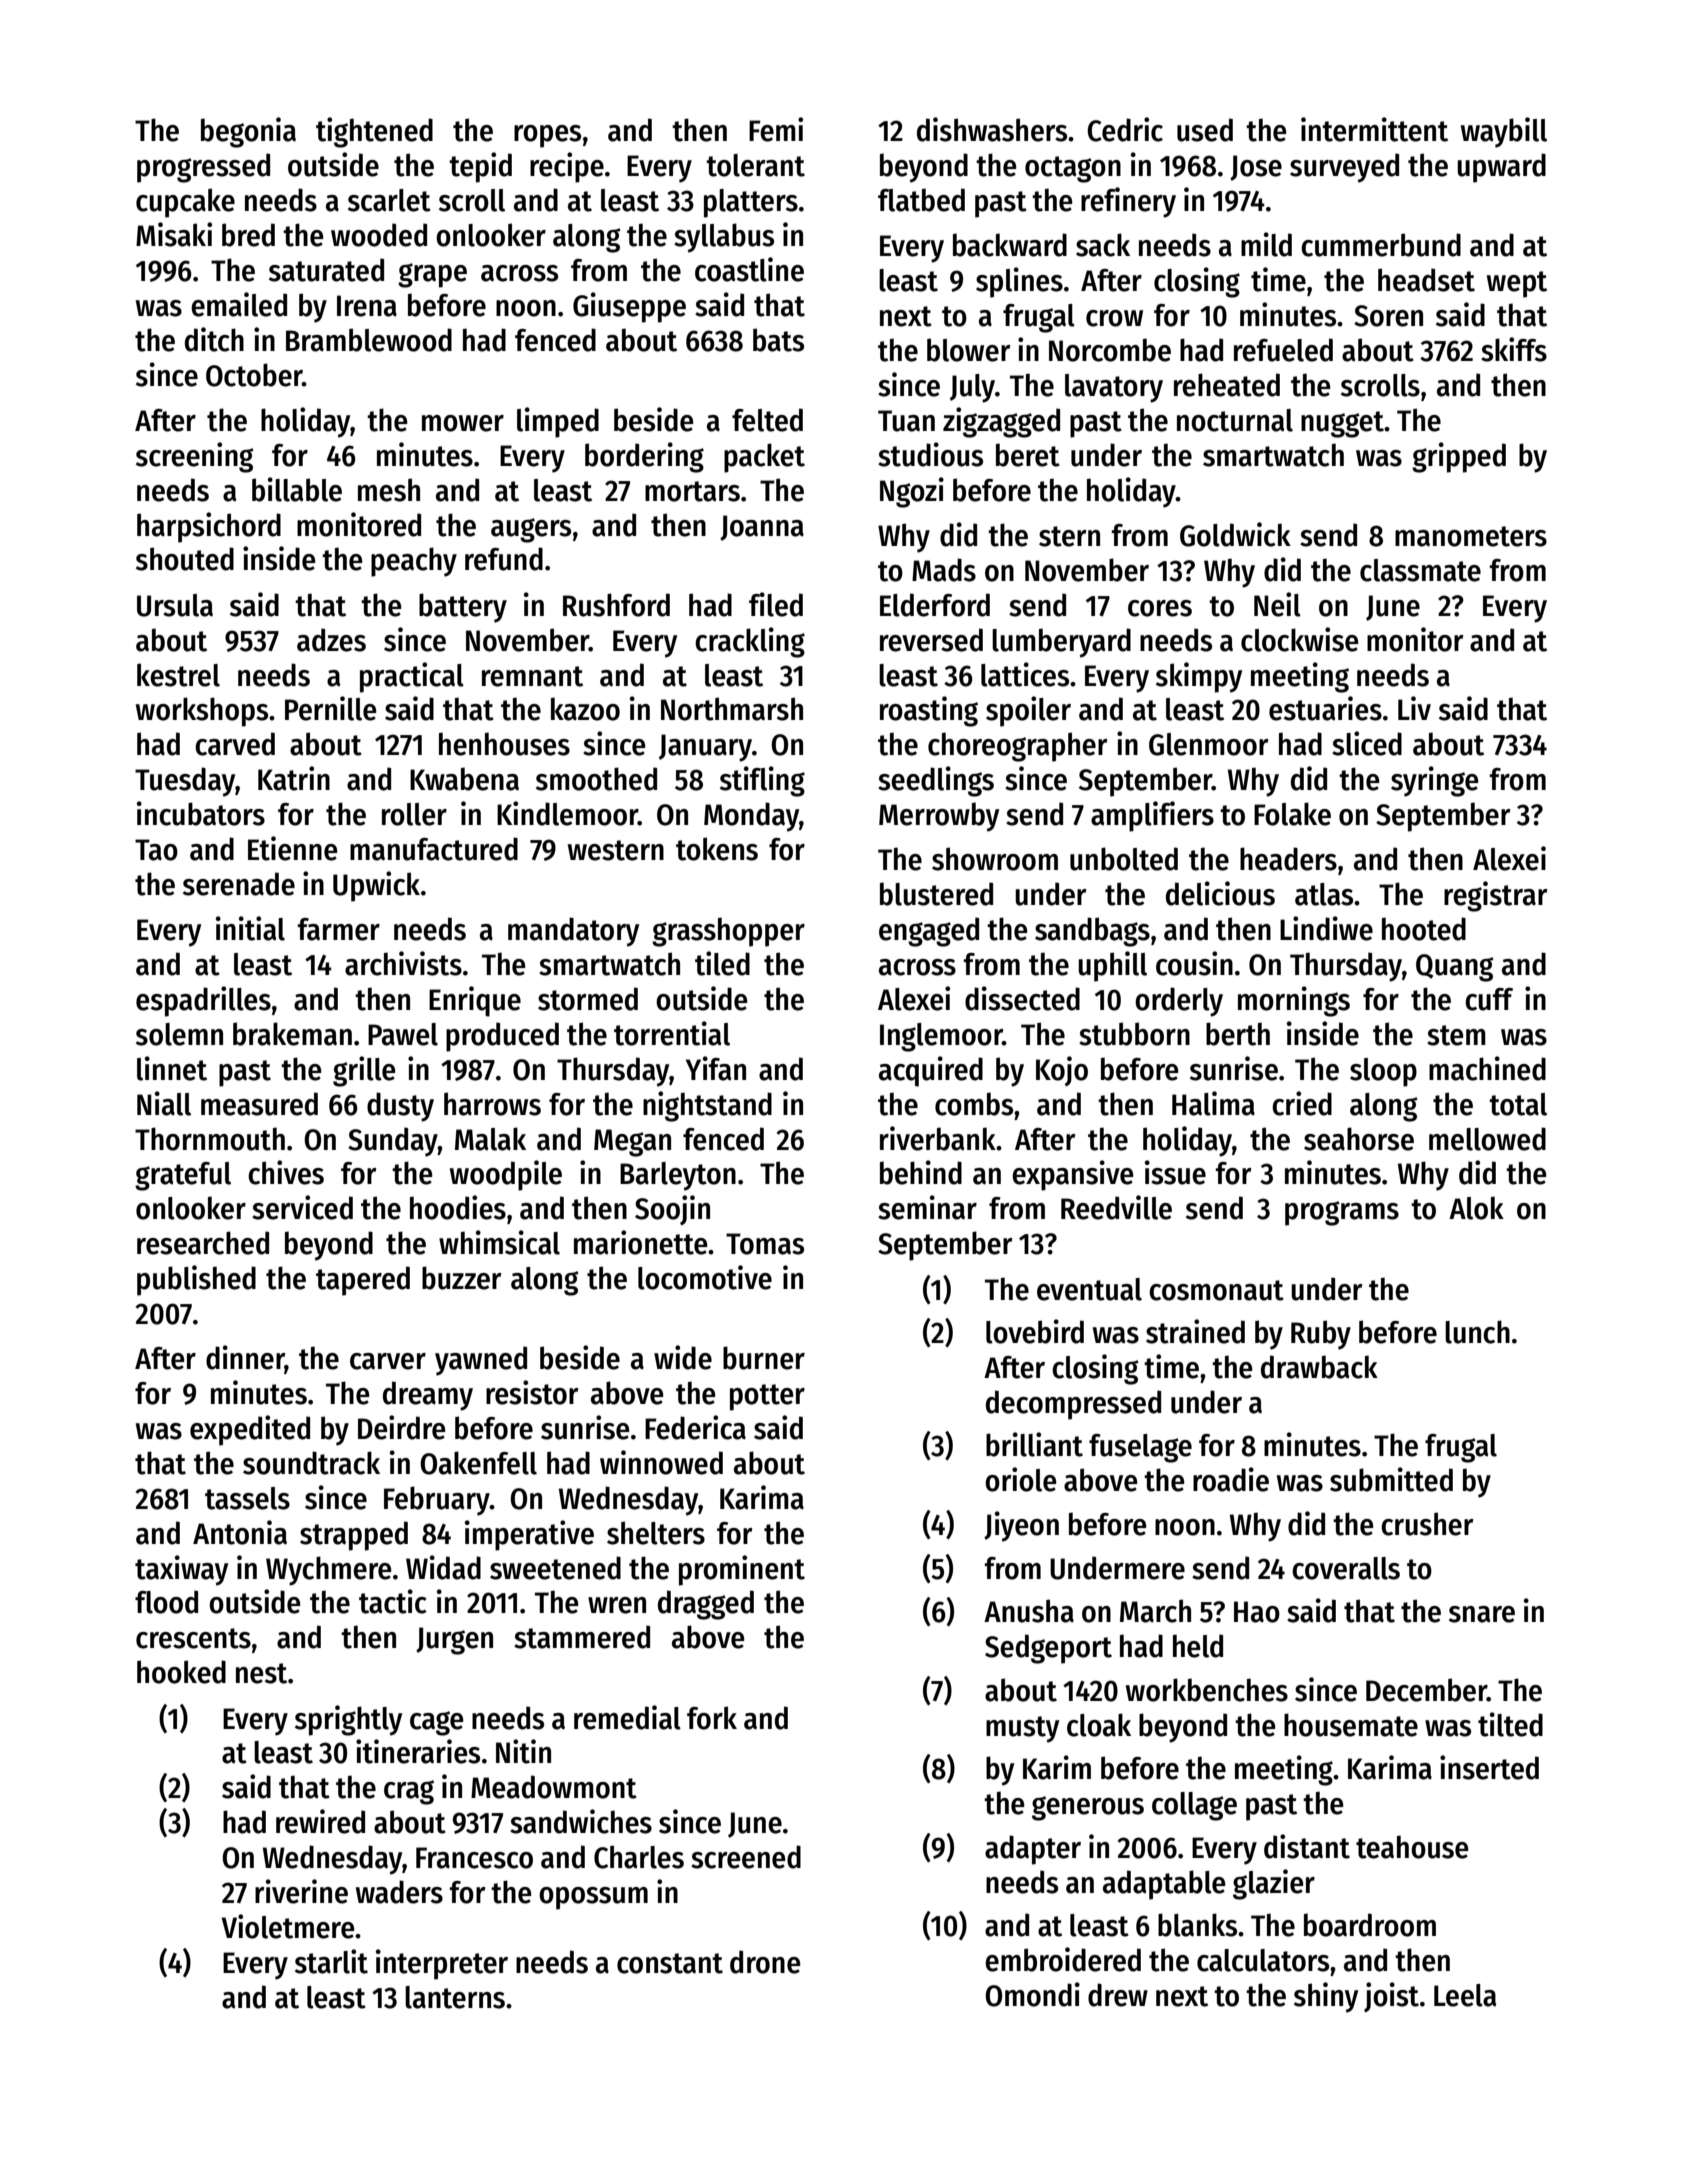  What do you see at coordinates (1420, 570) in the screenshot?
I see `classmate` at bounding box center [1420, 570].
